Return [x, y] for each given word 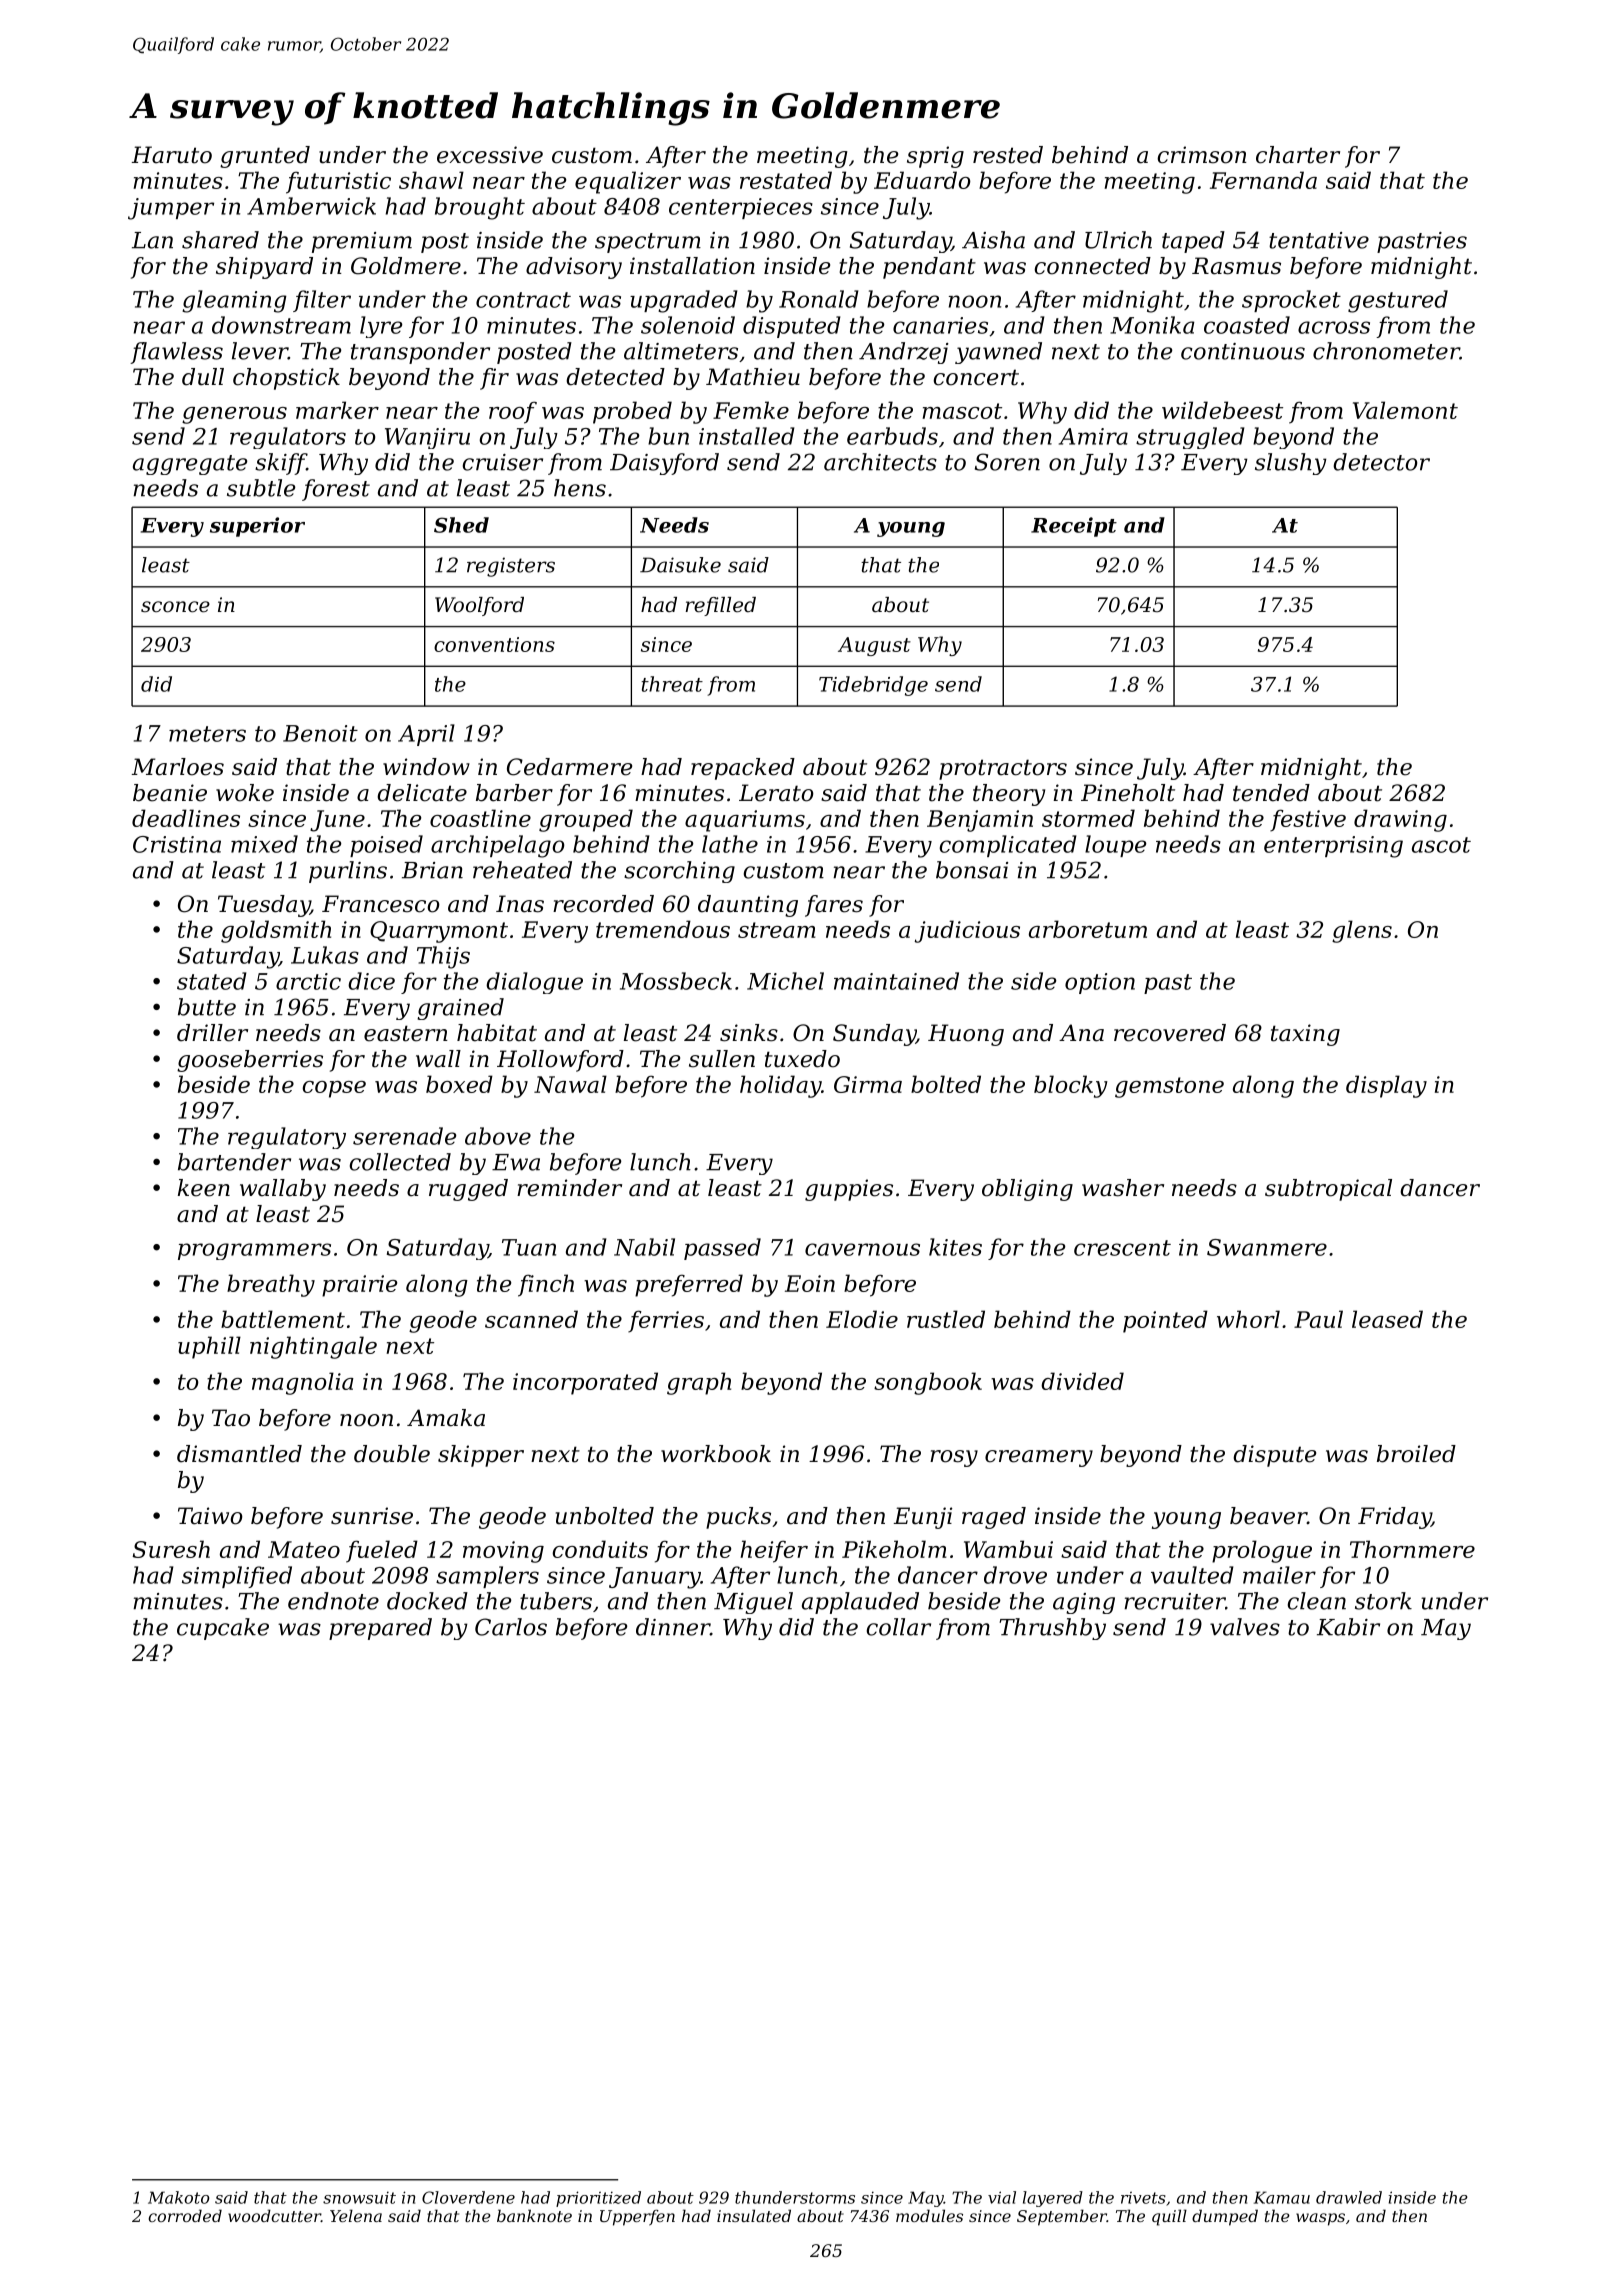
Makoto [179, 2197]
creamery [1039, 1458]
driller [212, 1033]
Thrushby [1052, 1629]
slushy [1291, 464]
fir [494, 379]
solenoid [688, 325]
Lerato [776, 793]
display [1386, 1086]
